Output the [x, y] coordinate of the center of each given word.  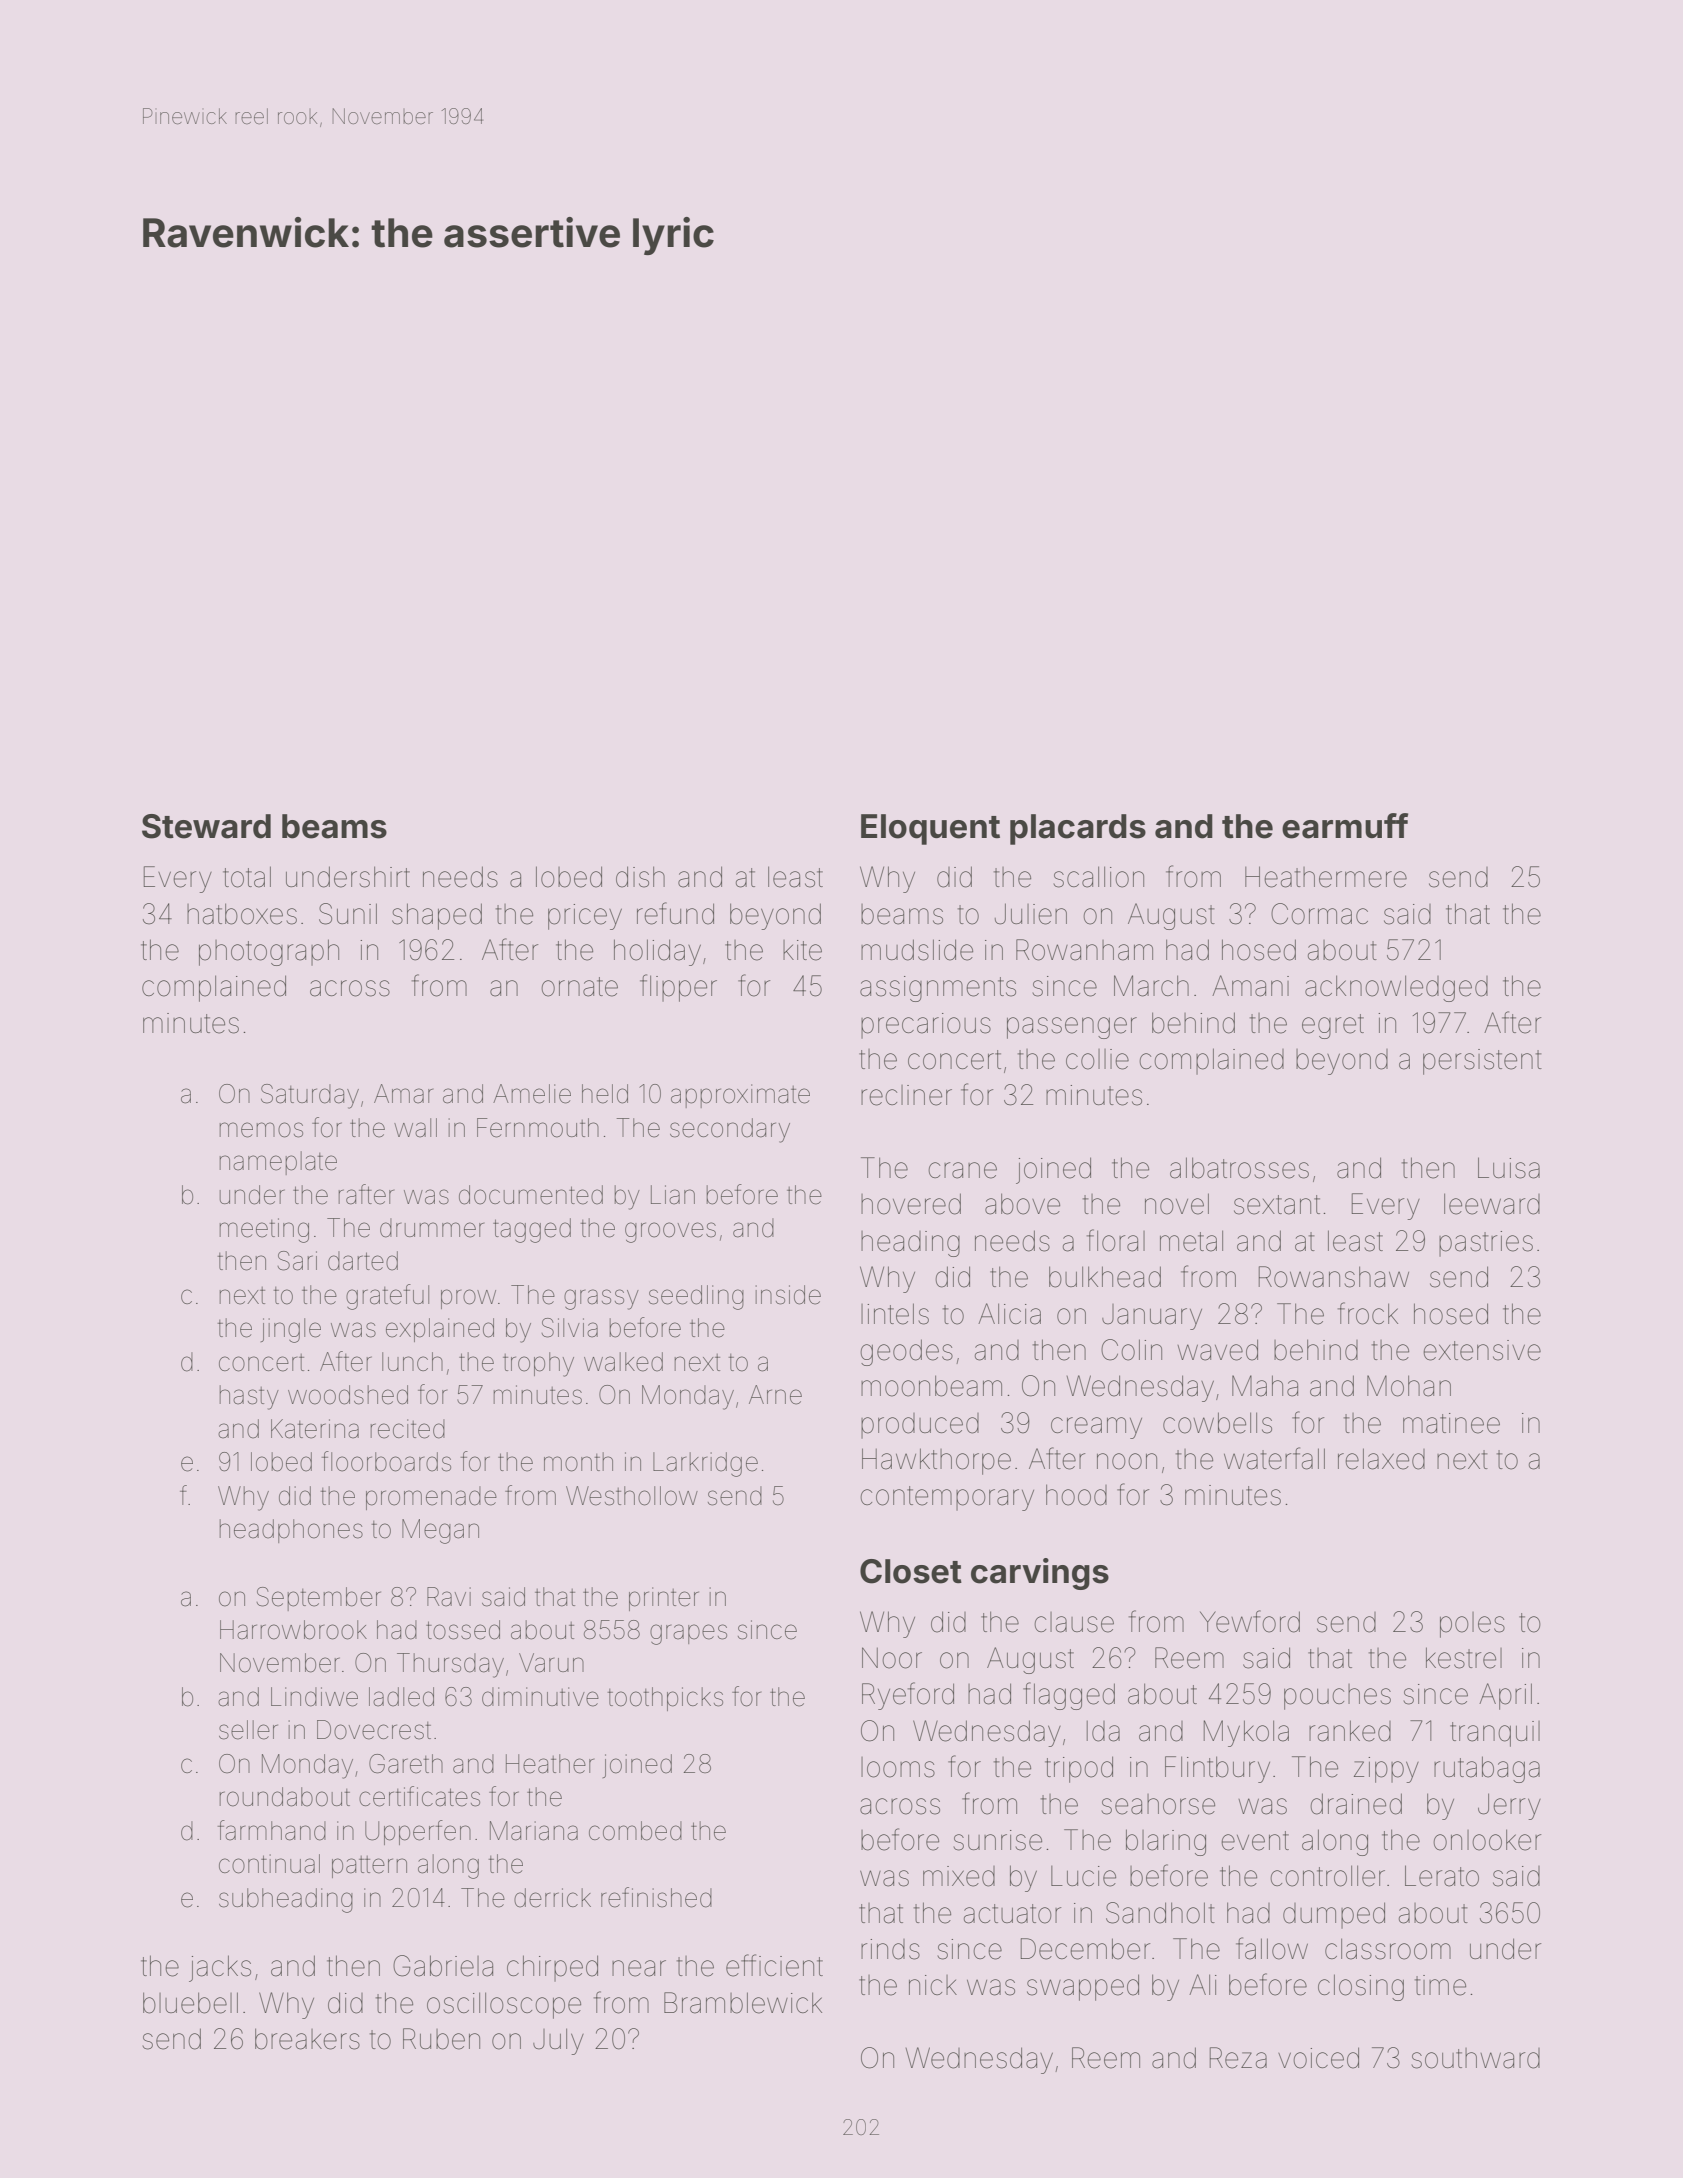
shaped [437, 916]
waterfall [1274, 1458]
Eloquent [930, 829]
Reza [1238, 2058]
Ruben [441, 2039]
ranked [1350, 1731]
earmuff [1345, 826]
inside [788, 1295]
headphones [291, 1531]
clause [1074, 1622]
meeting [264, 1230]
